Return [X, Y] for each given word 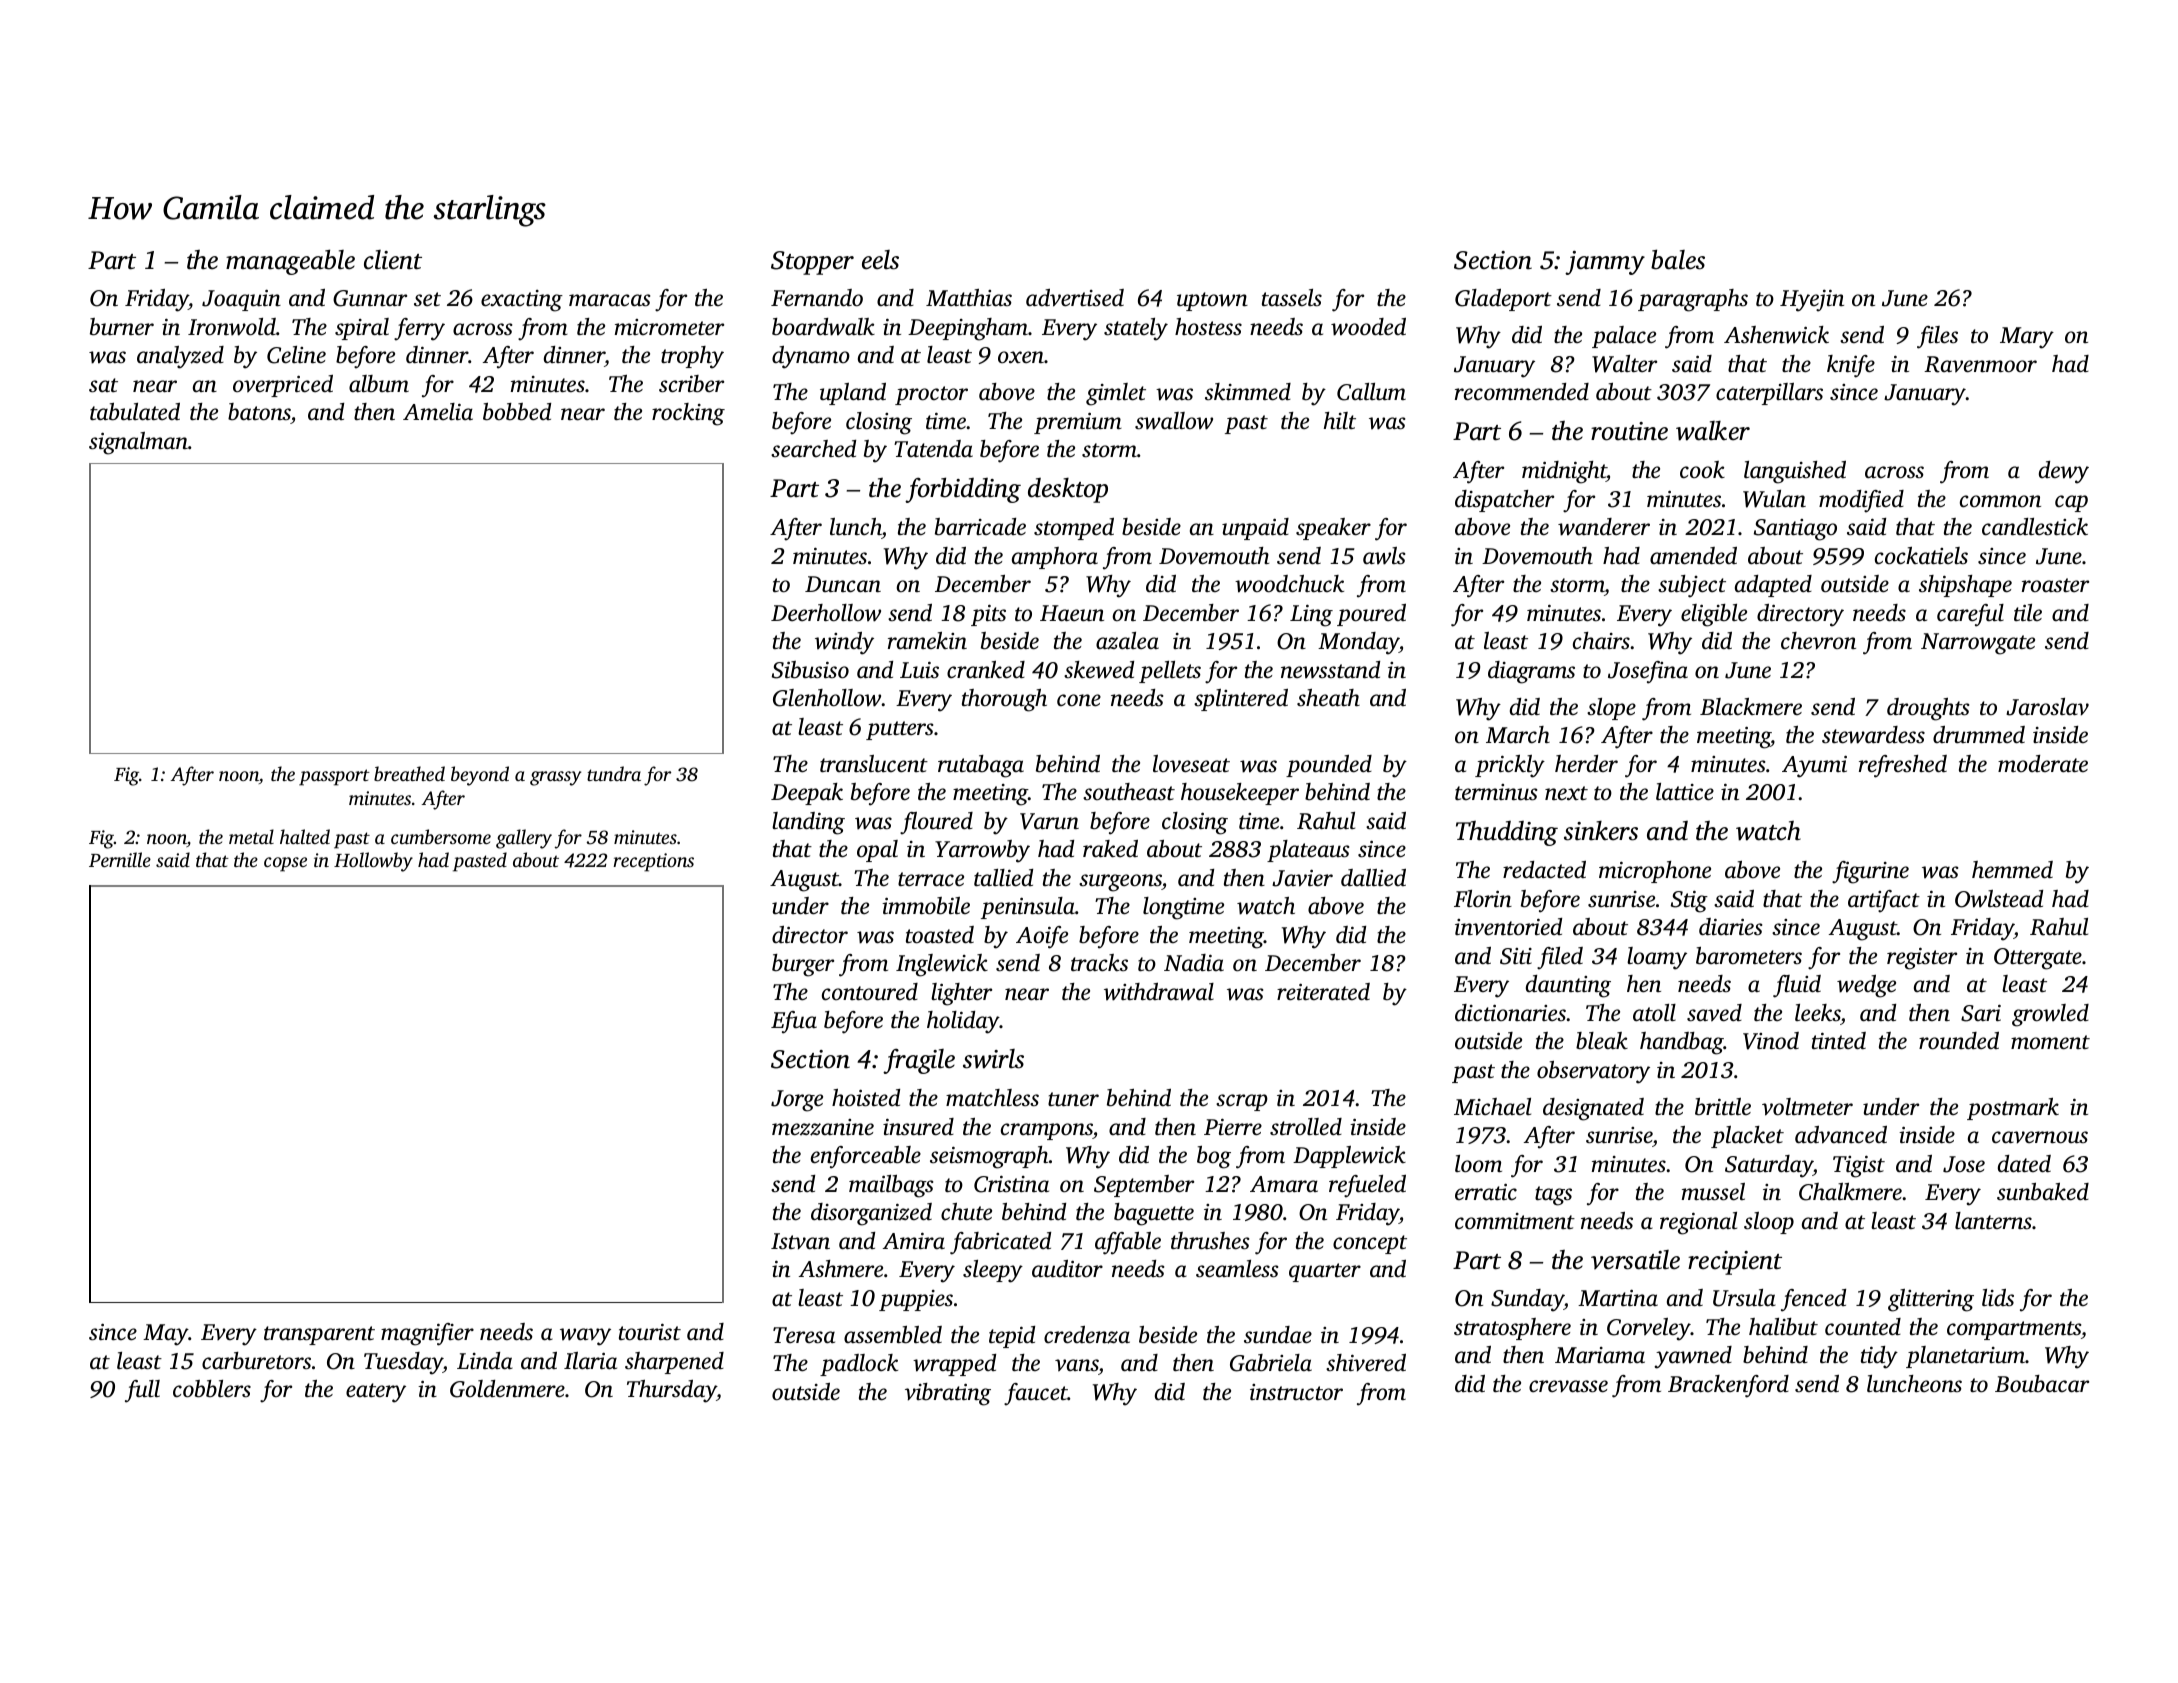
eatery [376, 1393]
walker [1713, 430]
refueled [1367, 1186]
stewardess [1873, 735]
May [166, 1335]
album [379, 384]
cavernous [2040, 1137]
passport [334, 777]
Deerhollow [826, 613]
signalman [138, 443]
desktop [1068, 490]
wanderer [1604, 527]
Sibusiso [810, 670]
